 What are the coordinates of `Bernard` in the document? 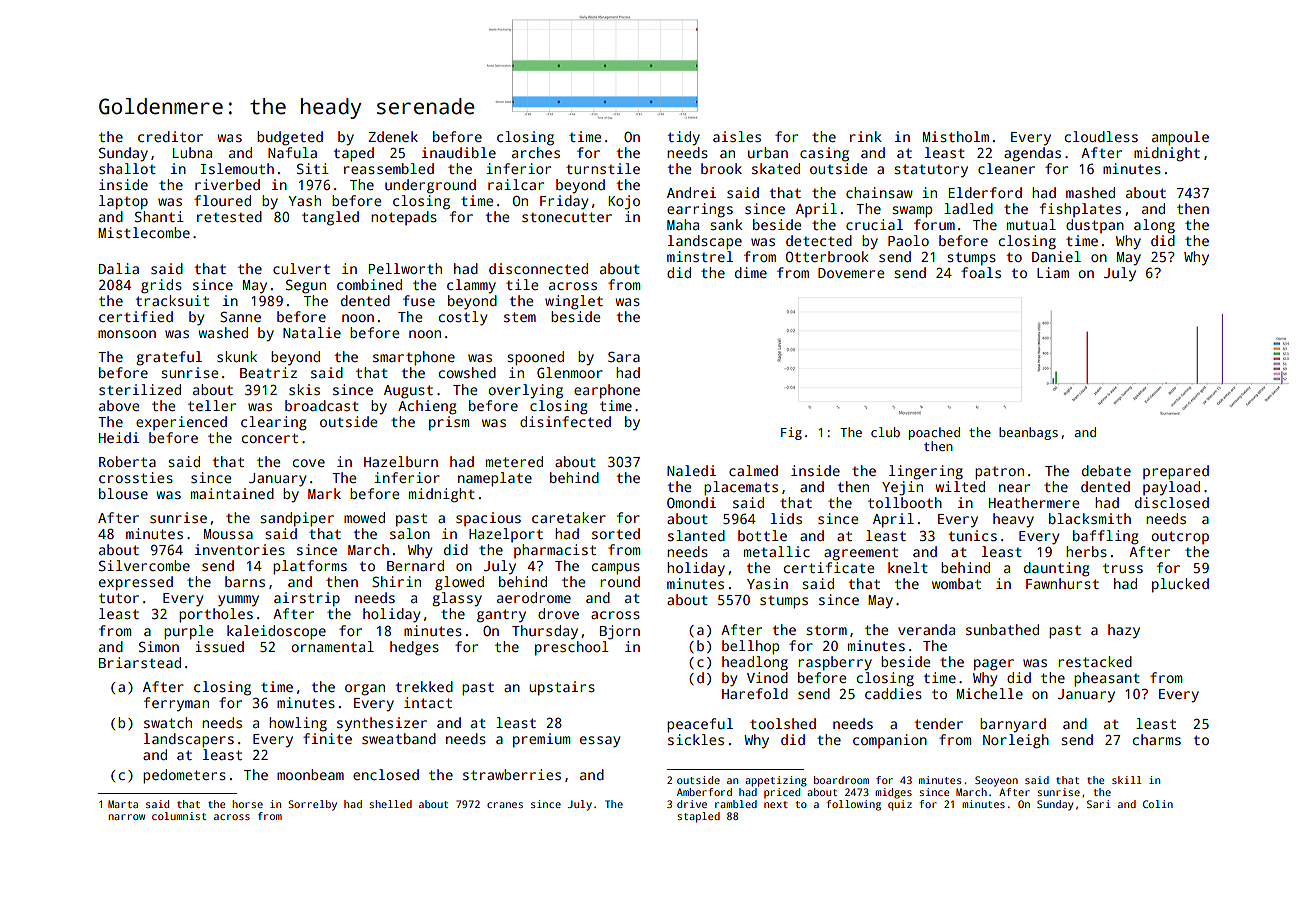 It's located at (415, 565).
